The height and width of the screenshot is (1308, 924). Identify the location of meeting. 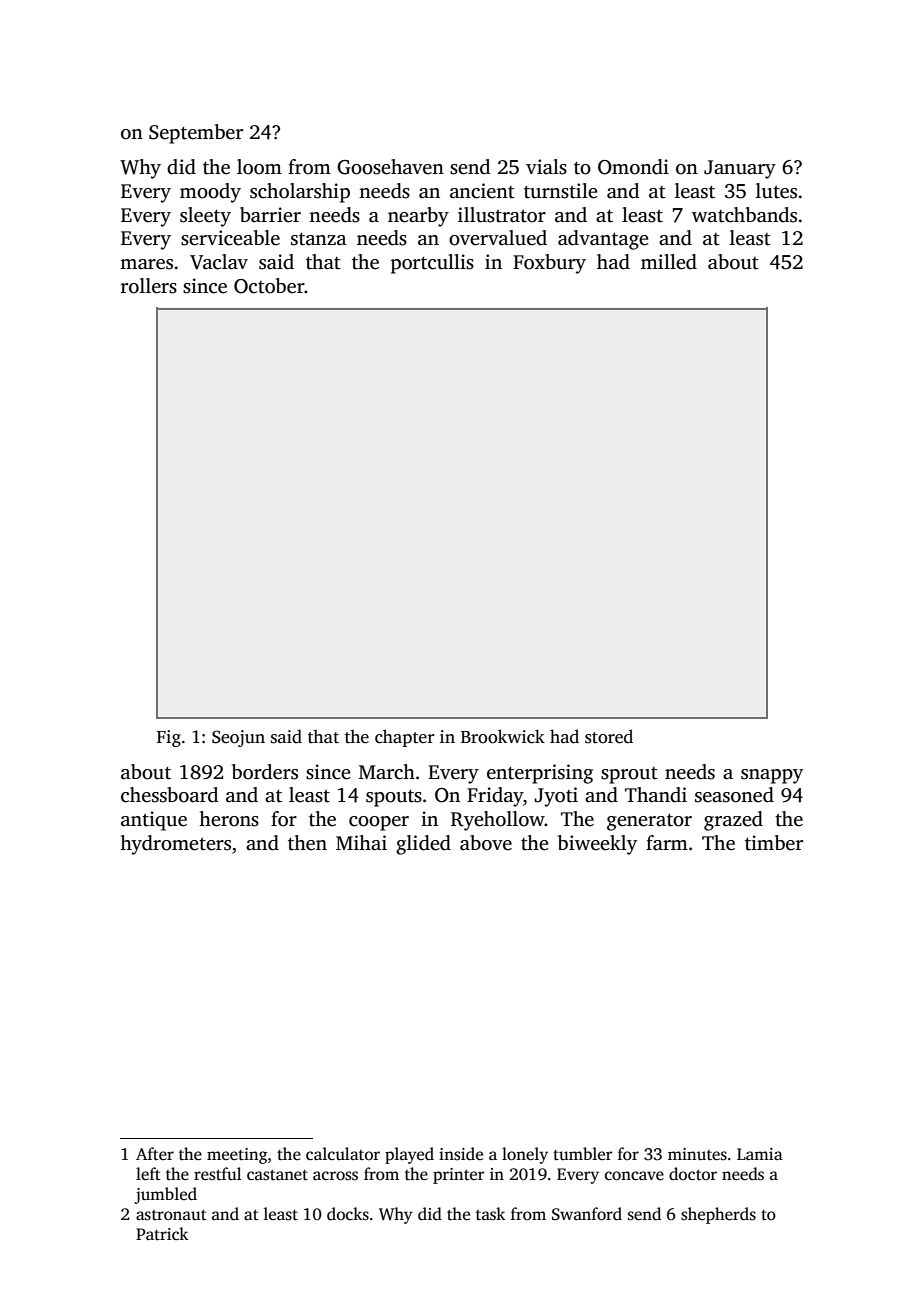
(237, 1156).
